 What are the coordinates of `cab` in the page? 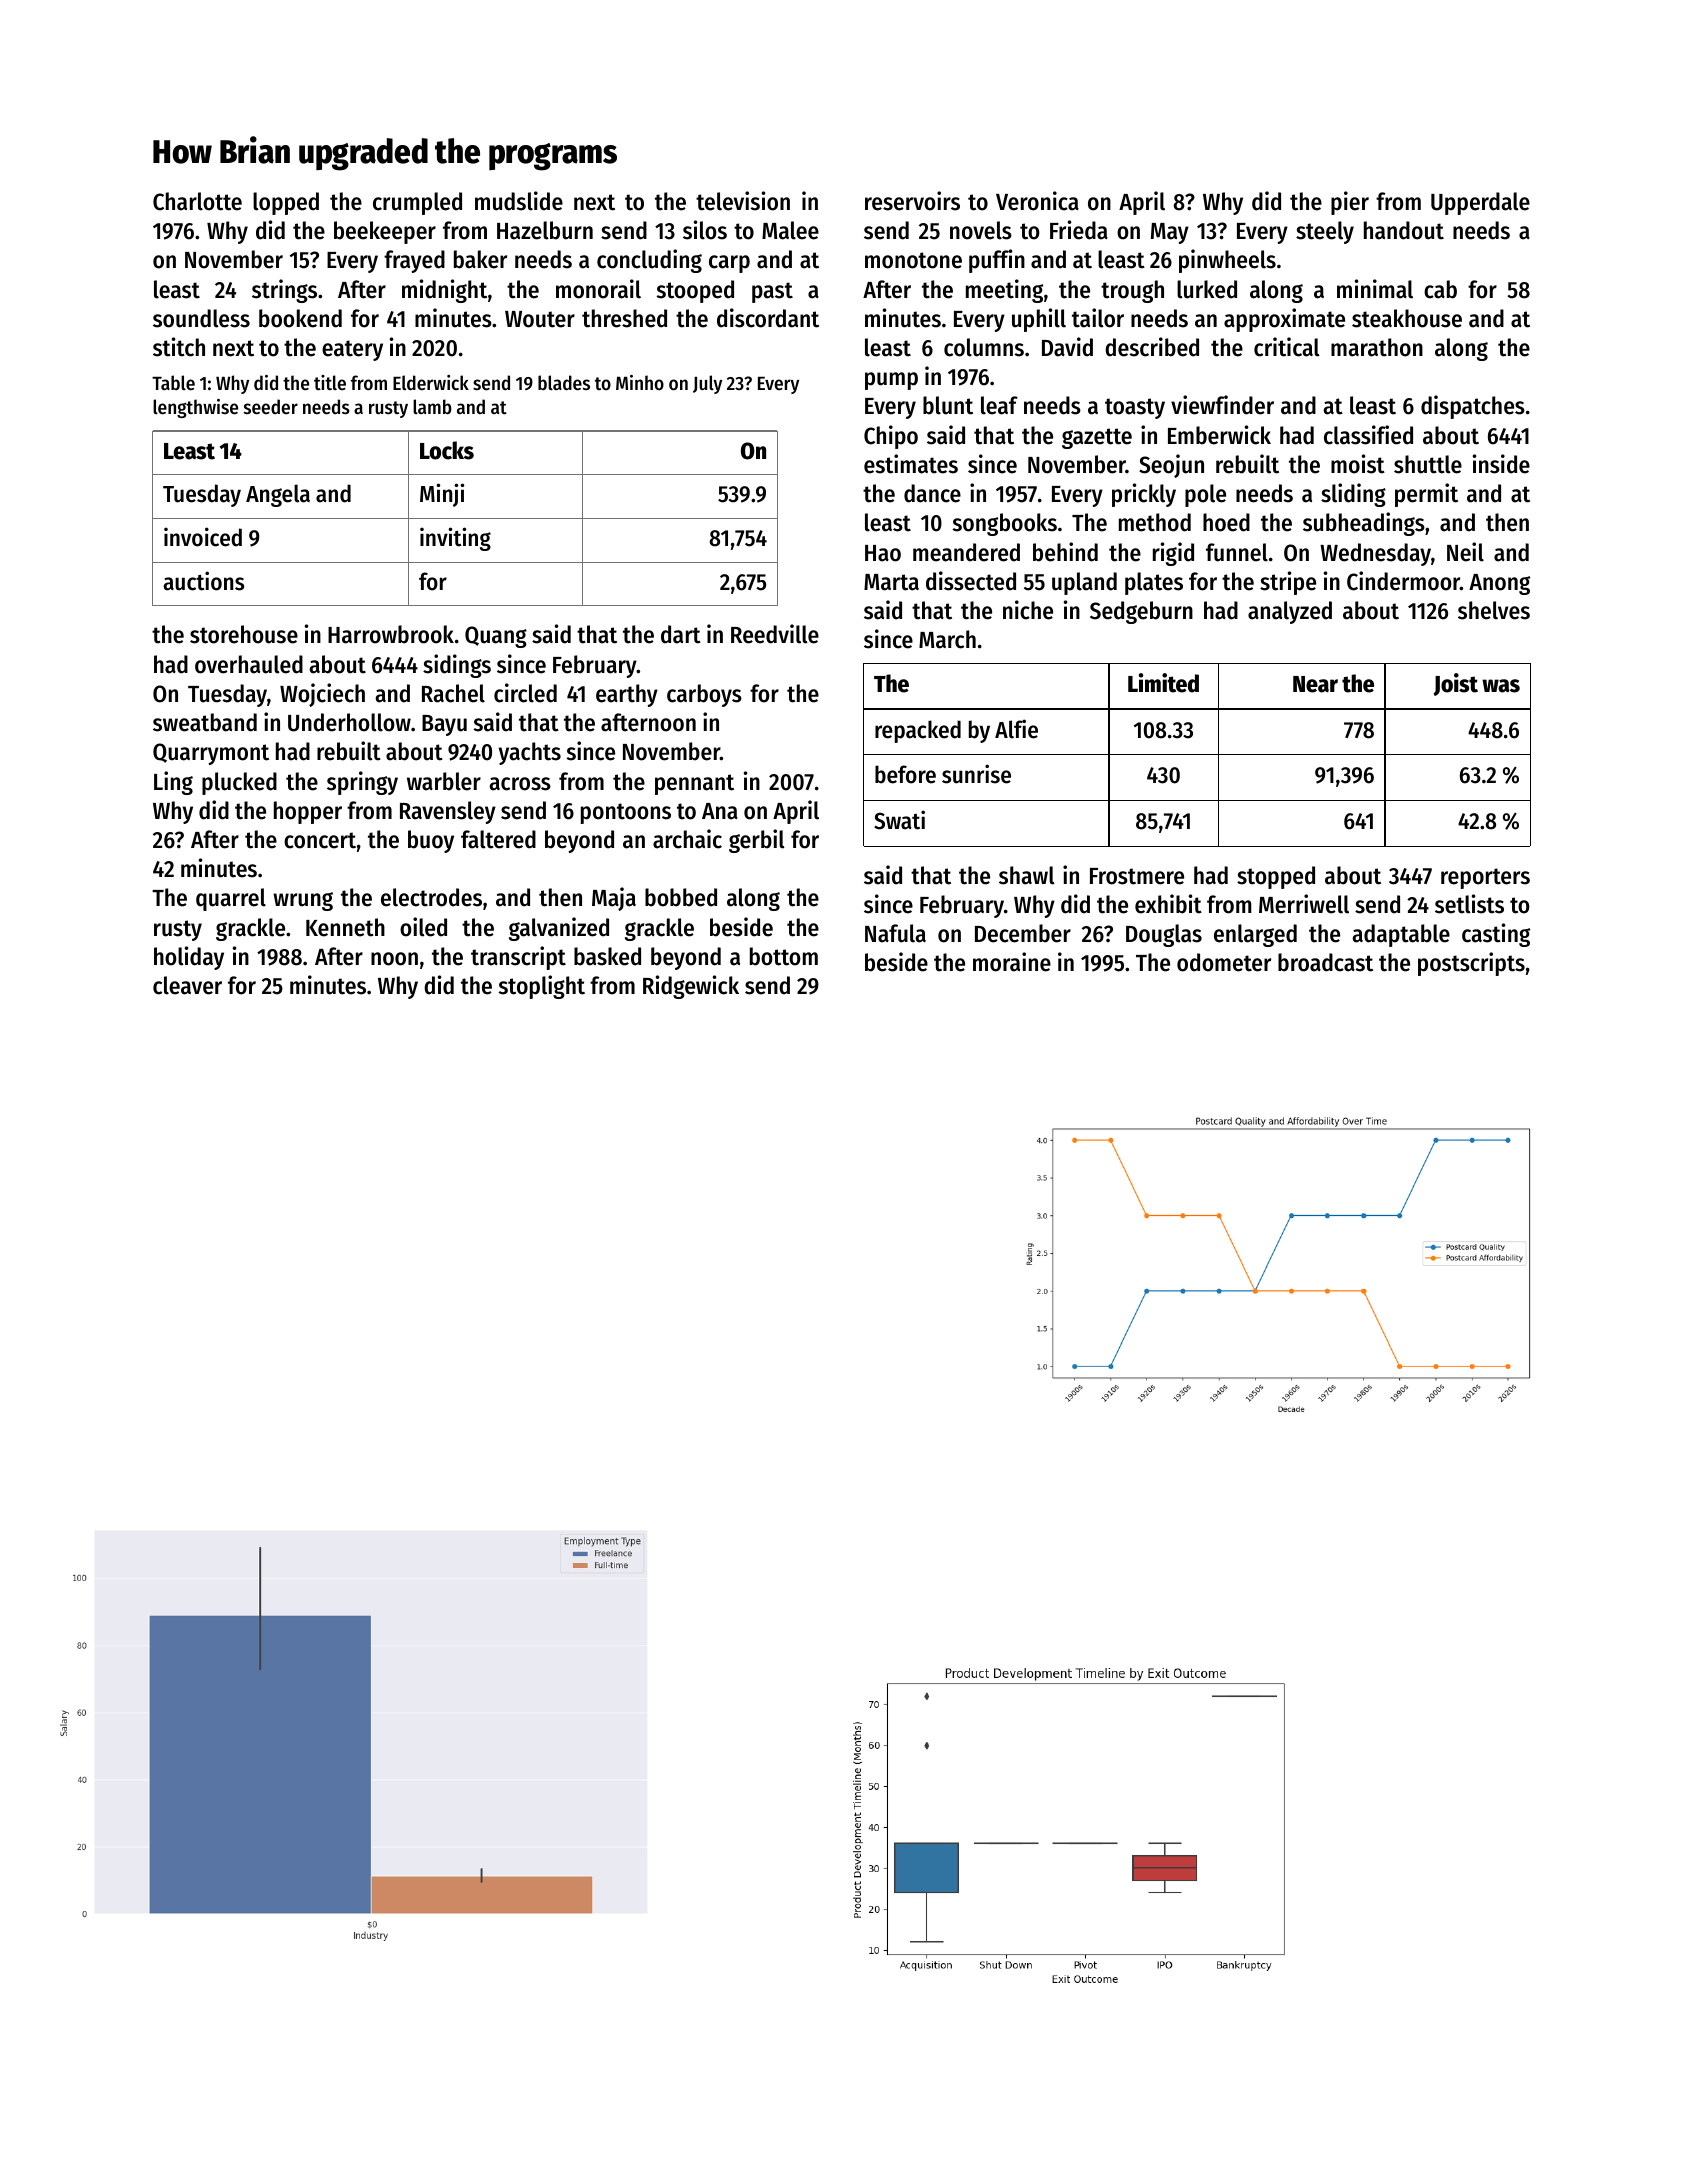 It's located at (1440, 289).
